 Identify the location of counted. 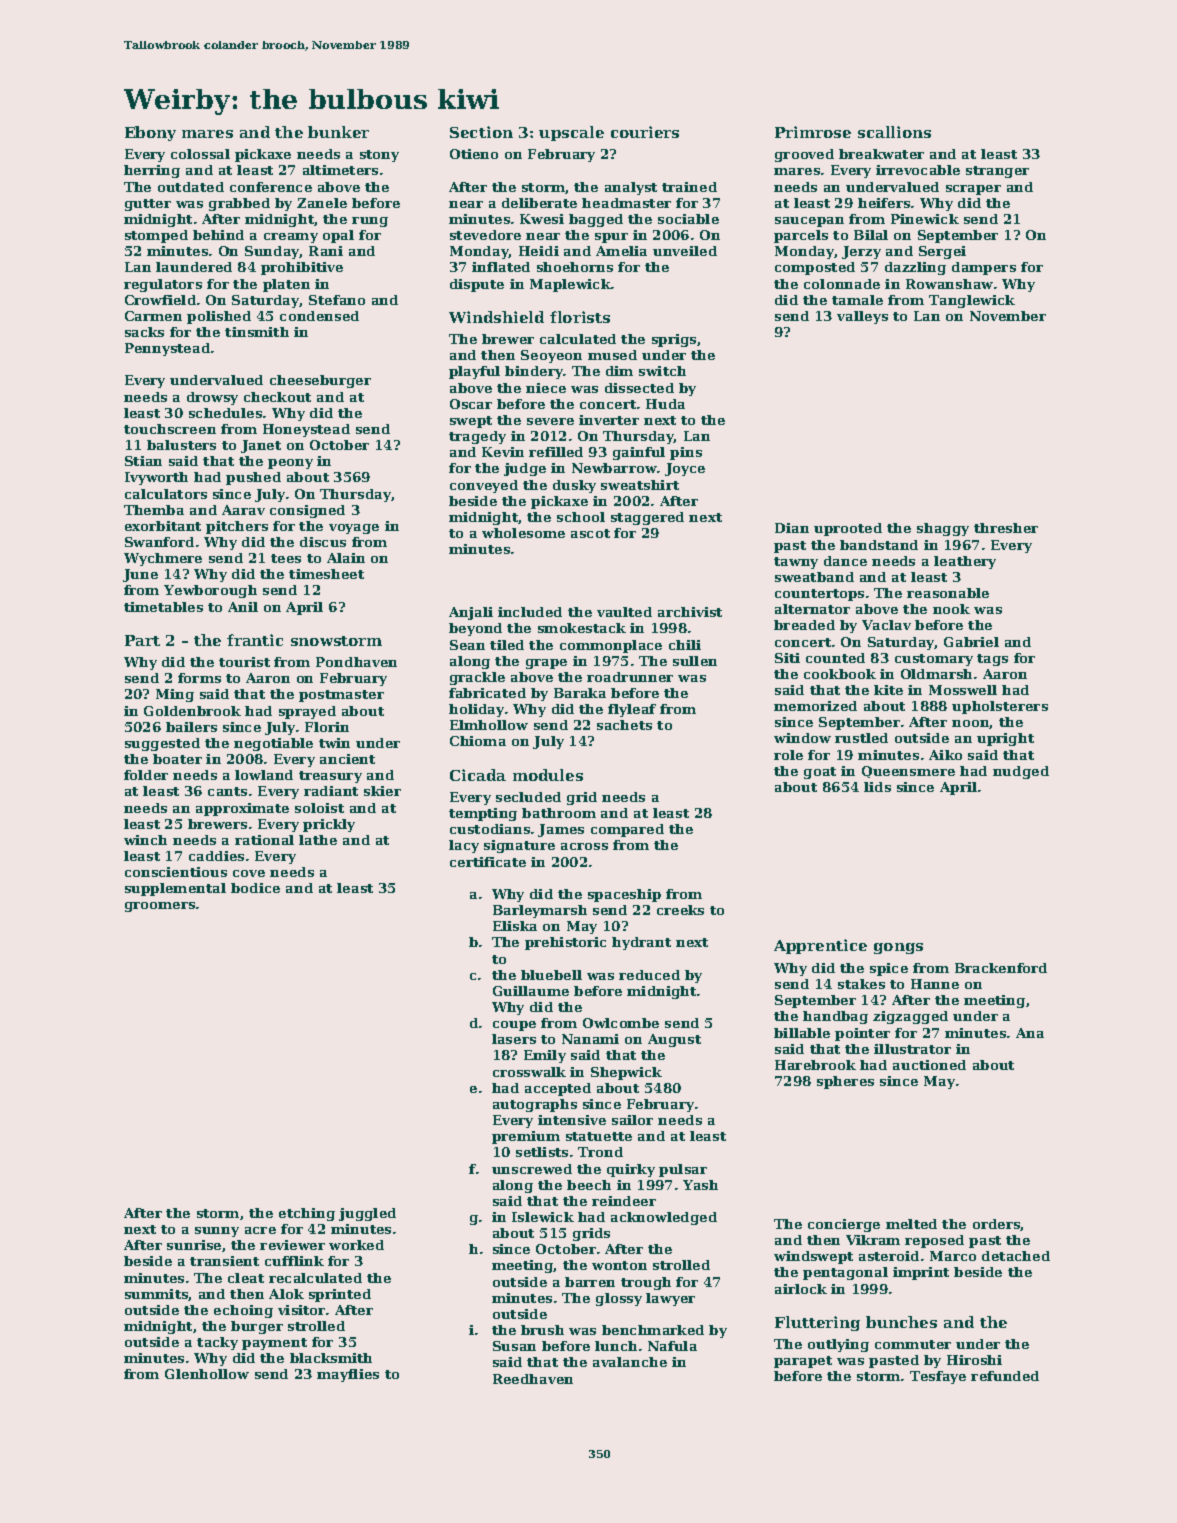
(835, 658).
